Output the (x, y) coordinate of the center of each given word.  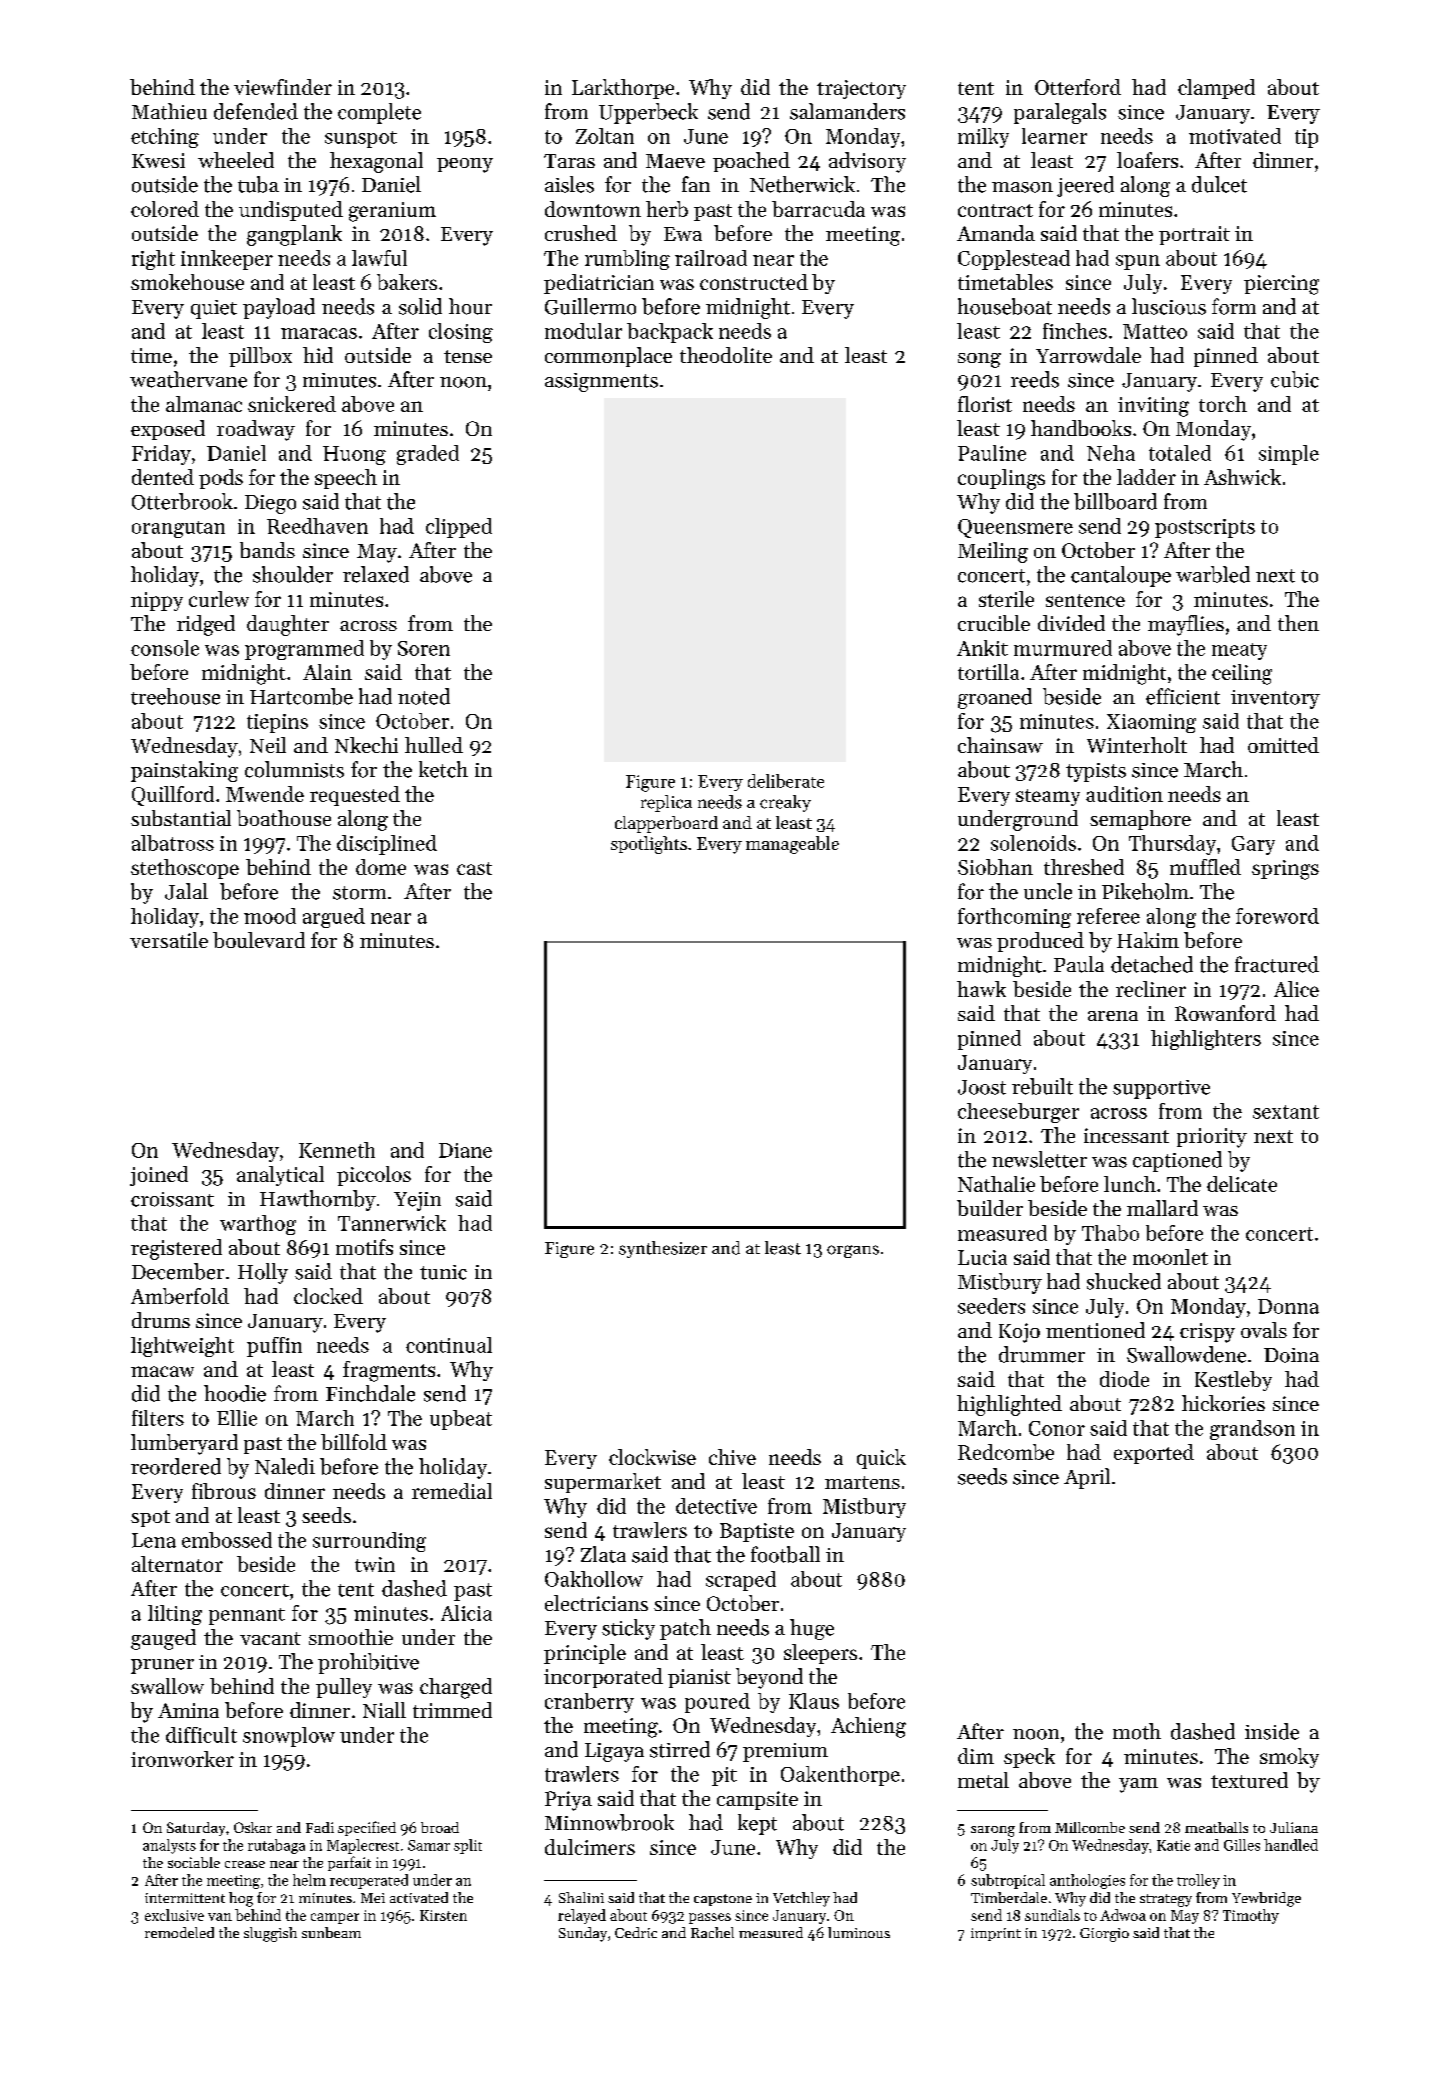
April (1087, 1478)
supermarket (603, 1483)
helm (309, 1880)
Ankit (982, 648)
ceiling (1242, 674)
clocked (328, 1296)
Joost (982, 1087)
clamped (1216, 89)
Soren (424, 648)
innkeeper (227, 260)
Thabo (1110, 1233)
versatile (169, 940)
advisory (867, 162)
